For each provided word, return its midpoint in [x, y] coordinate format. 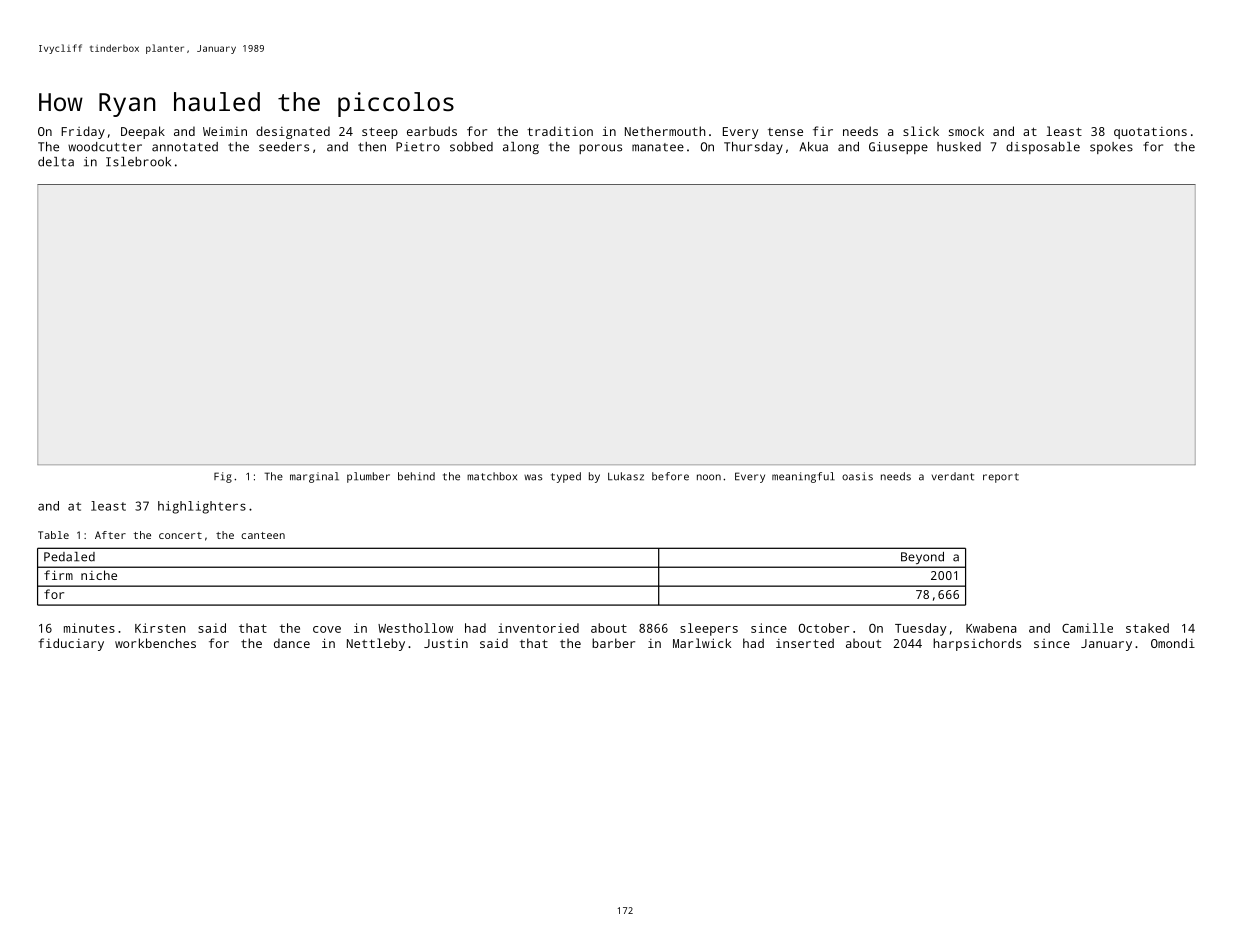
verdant [953, 476]
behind [416, 476]
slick [921, 131]
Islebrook [138, 162]
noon [709, 477]
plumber [368, 477]
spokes [1111, 148]
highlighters [202, 507]
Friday [83, 132]
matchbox [492, 476]
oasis [857, 476]
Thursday [753, 148]
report [1001, 478]
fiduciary [71, 644]
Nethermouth [665, 131]
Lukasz [626, 476]
